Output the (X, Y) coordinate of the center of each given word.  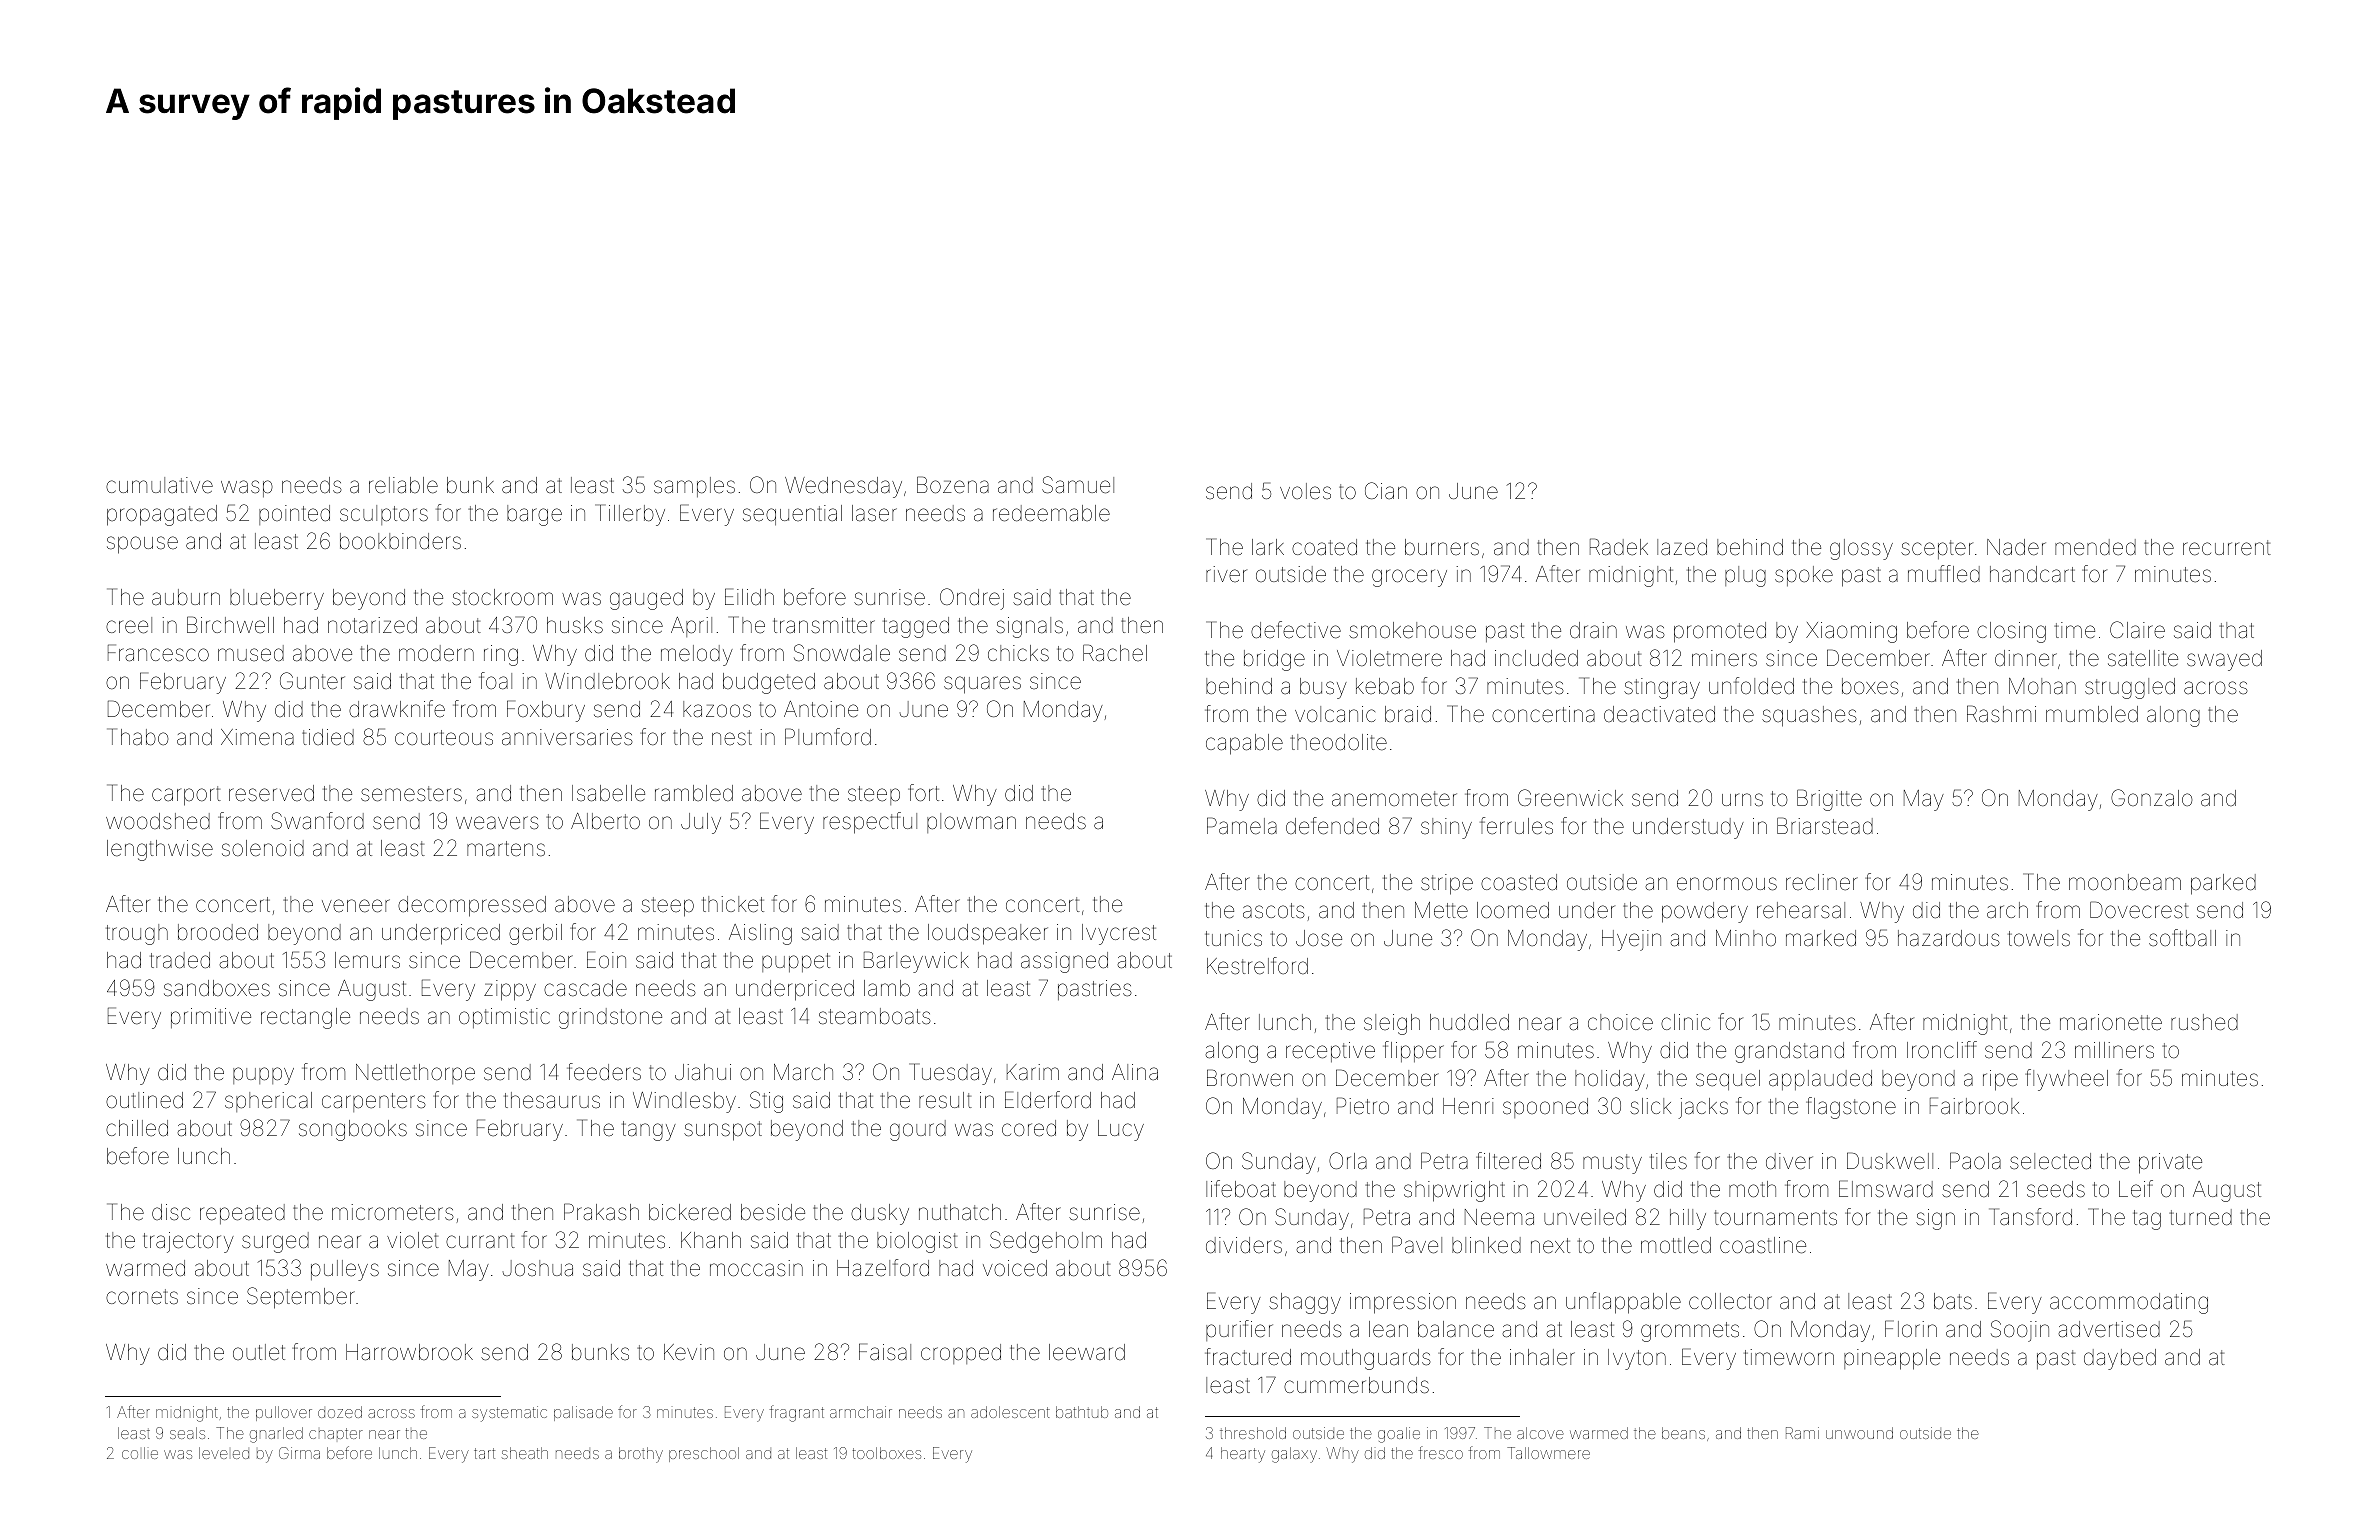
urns (1742, 800)
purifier (1239, 1330)
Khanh (711, 1240)
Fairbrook (1974, 1106)
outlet (259, 1352)
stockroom (502, 597)
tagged (916, 627)
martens (506, 849)
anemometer (1394, 799)
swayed (2224, 660)
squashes (1809, 716)
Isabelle (608, 793)
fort (923, 792)
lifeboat (1241, 1188)
